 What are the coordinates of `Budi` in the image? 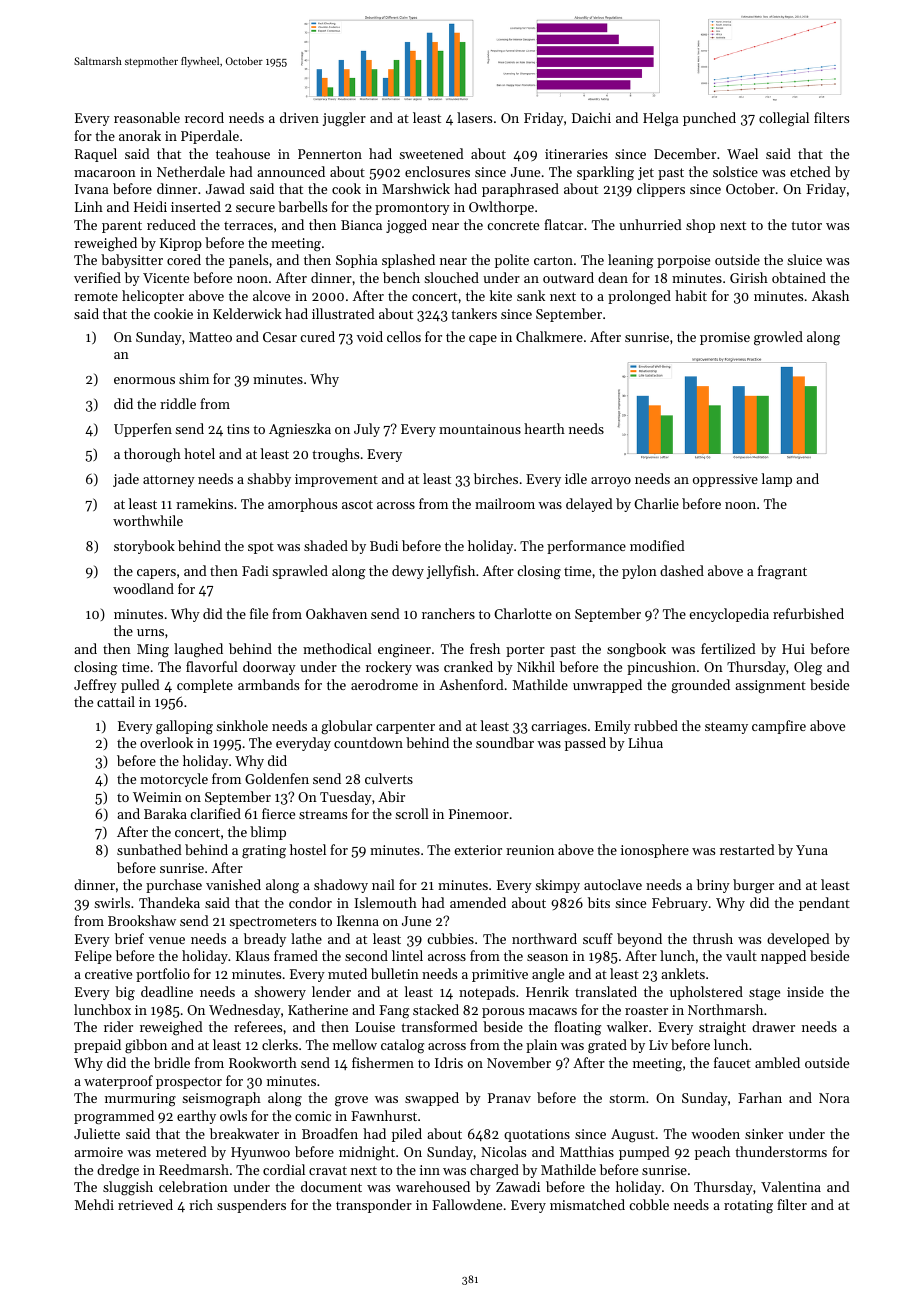 It's located at (384, 545).
